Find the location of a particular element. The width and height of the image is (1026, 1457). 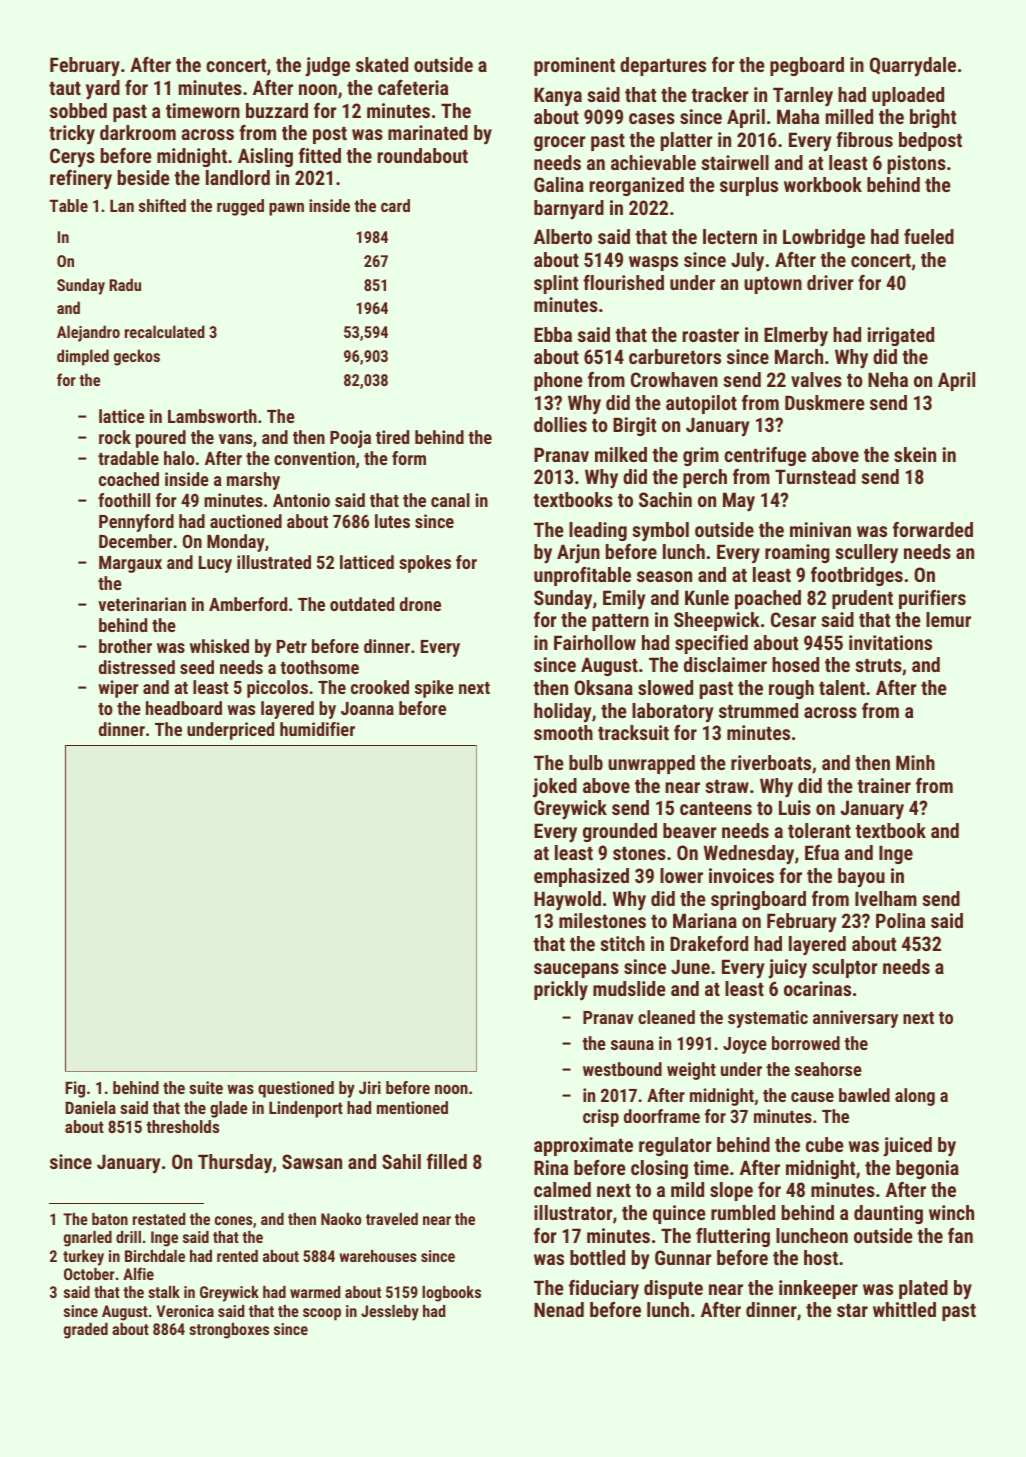

Radu is located at coordinates (125, 284).
